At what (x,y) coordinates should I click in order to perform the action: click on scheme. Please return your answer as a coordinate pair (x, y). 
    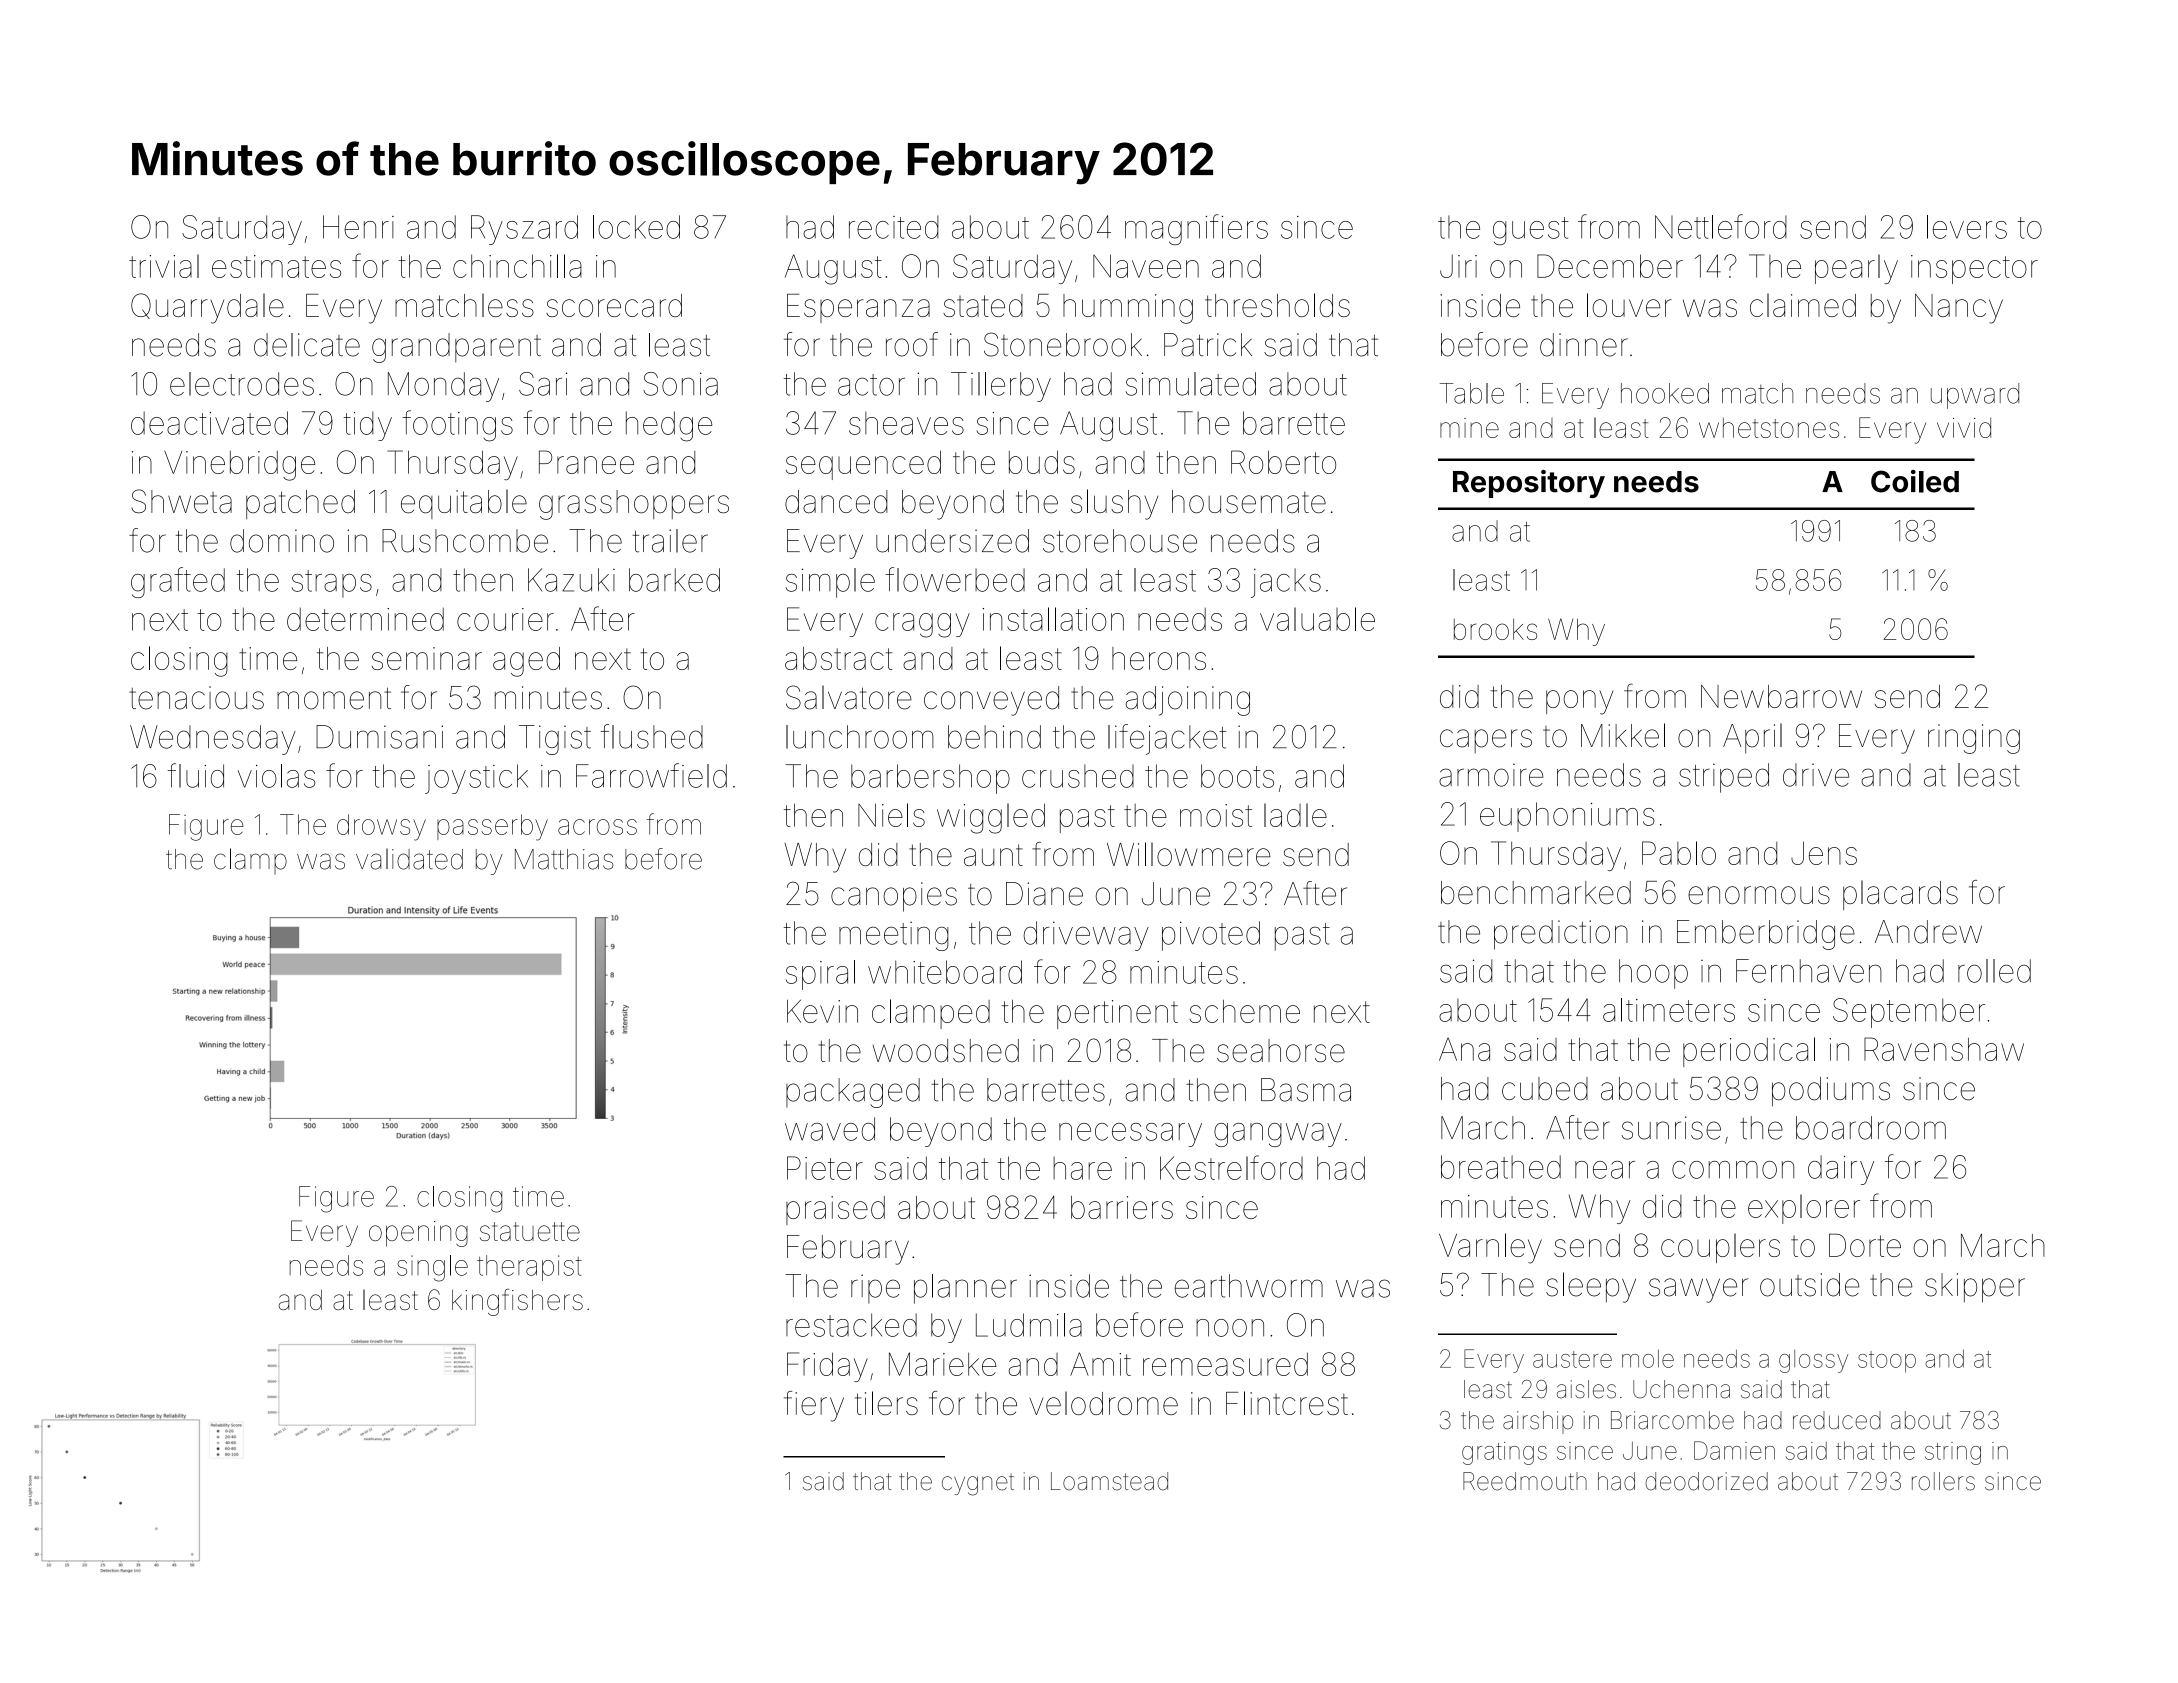
    Looking at the image, I should click on (1245, 1011).
